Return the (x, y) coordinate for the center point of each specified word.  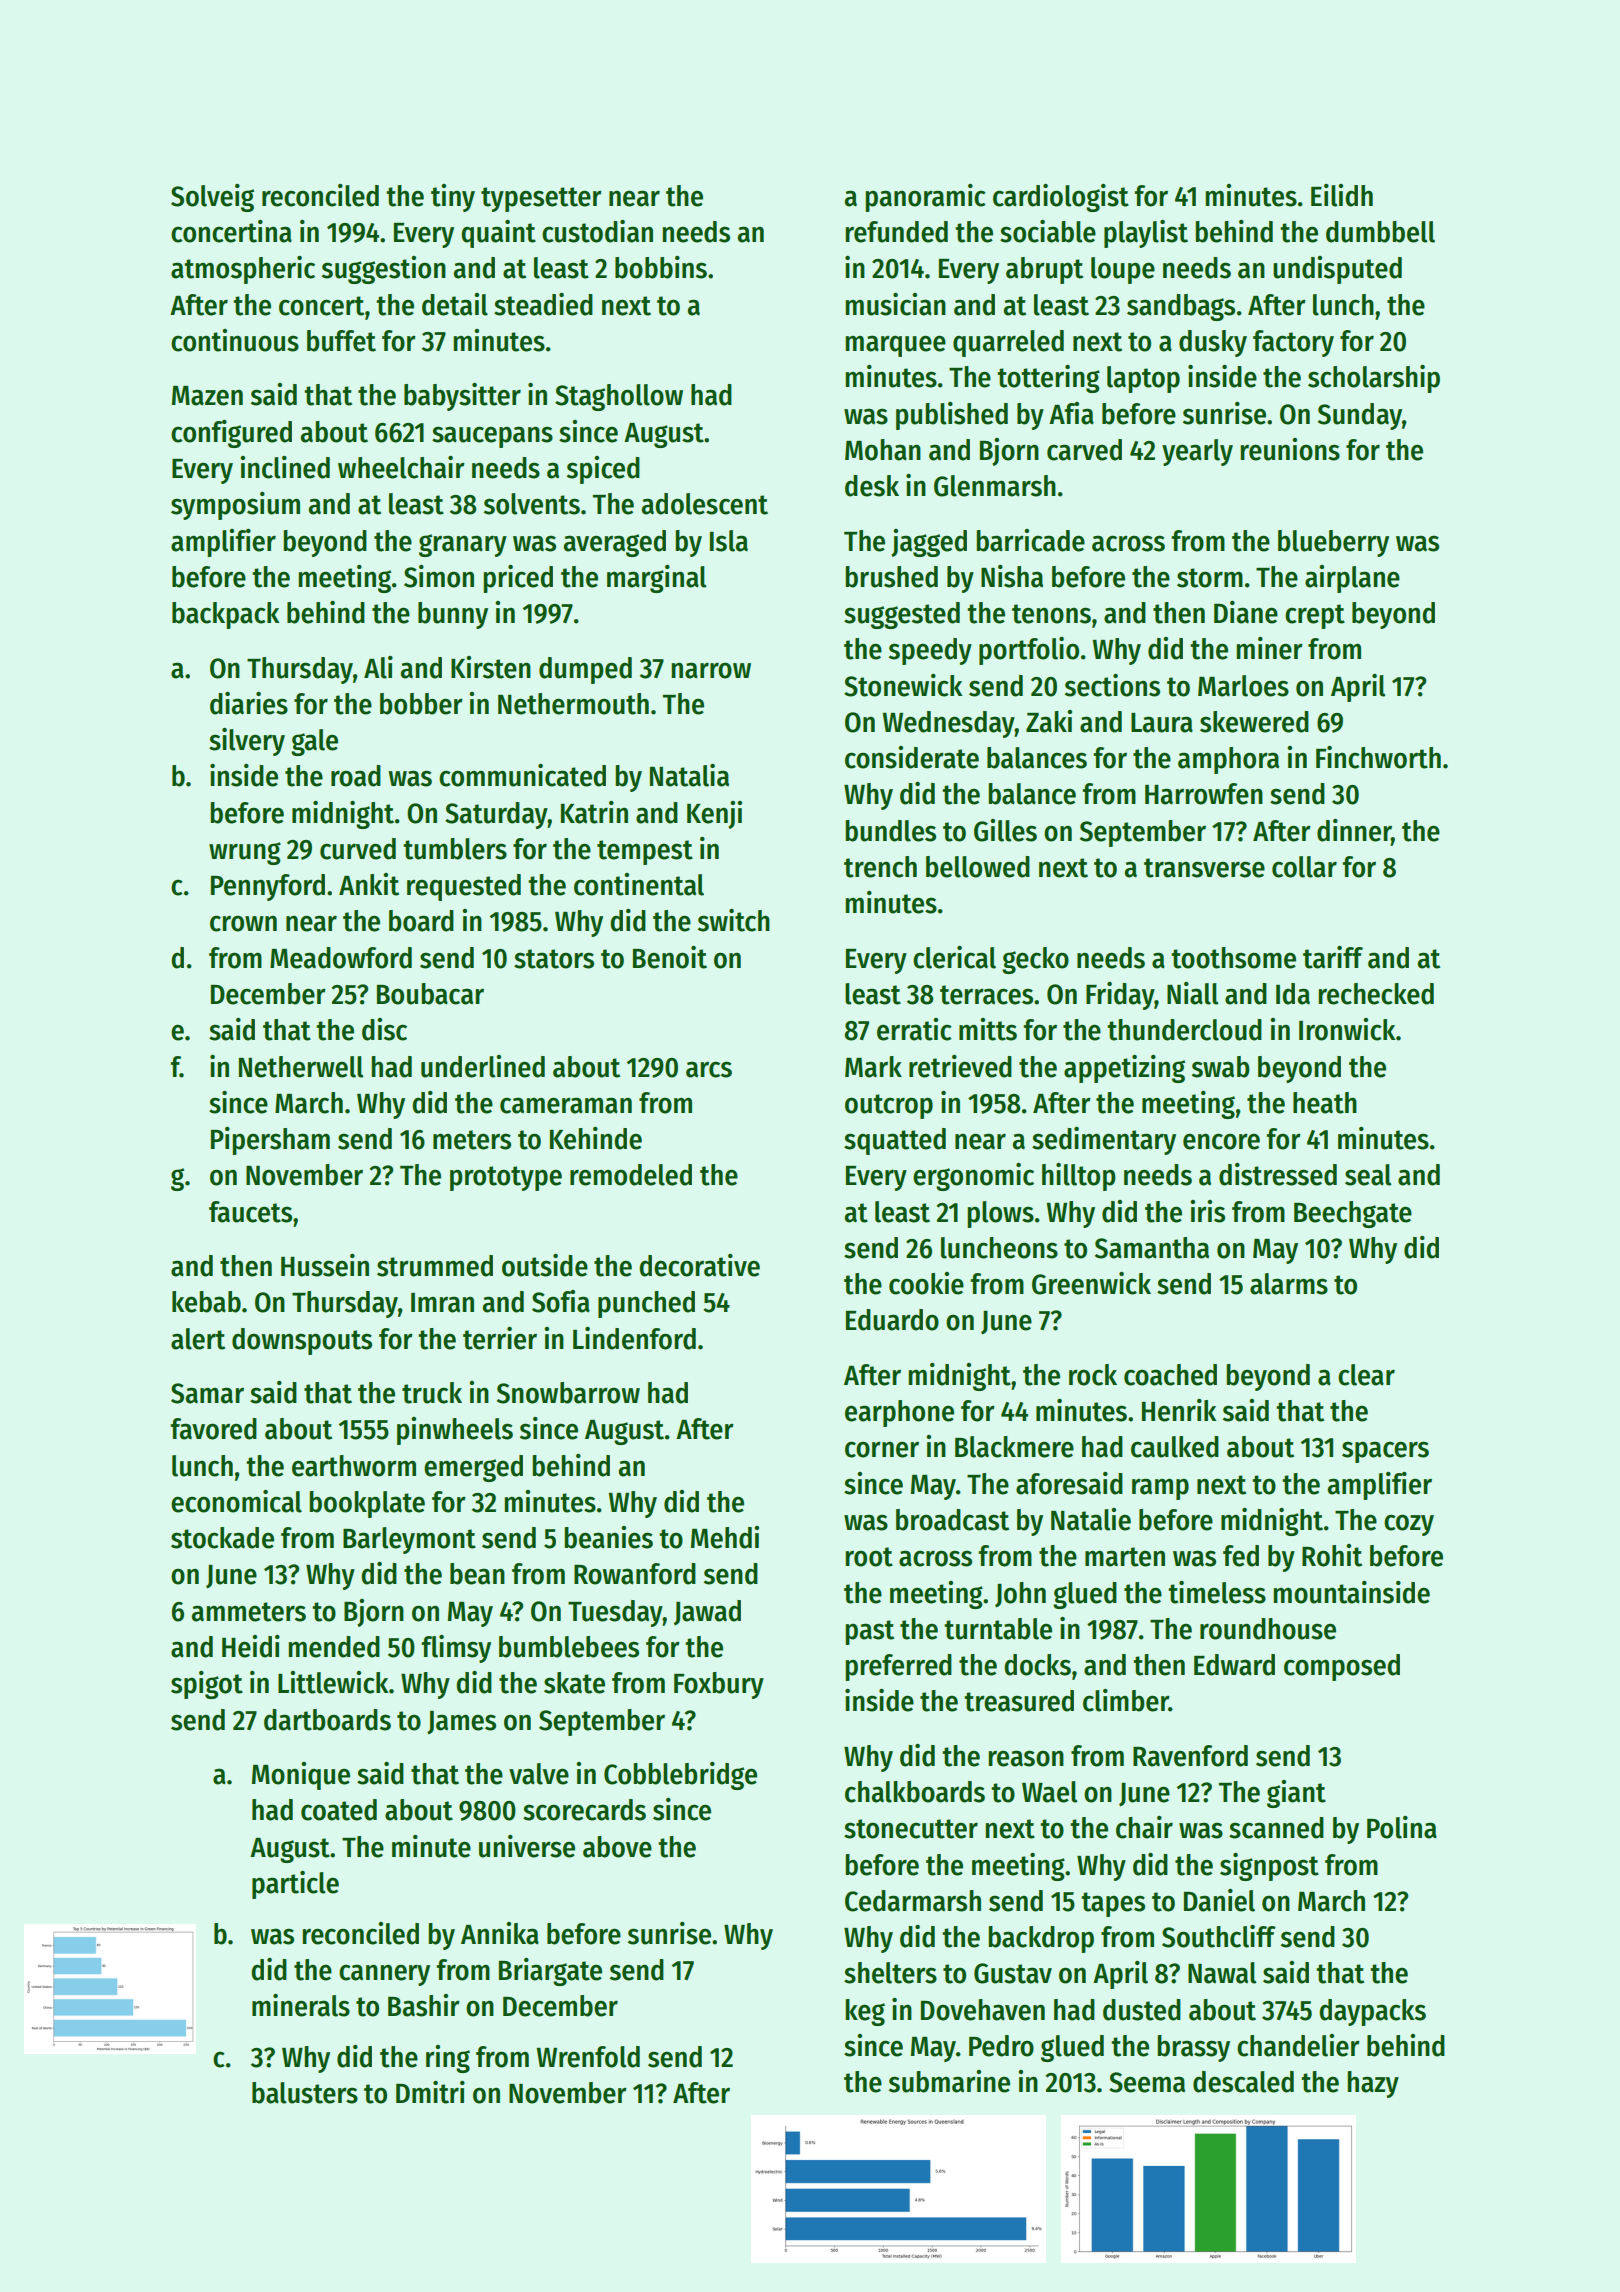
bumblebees (569, 1647)
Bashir (424, 2005)
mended (334, 1647)
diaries (249, 703)
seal (1368, 1175)
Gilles (1005, 830)
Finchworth (1378, 757)
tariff (1333, 957)
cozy (1409, 1525)
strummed (435, 1266)
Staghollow (619, 397)
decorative (699, 1265)
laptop (1143, 379)
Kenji (714, 815)
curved (358, 849)
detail (455, 304)
